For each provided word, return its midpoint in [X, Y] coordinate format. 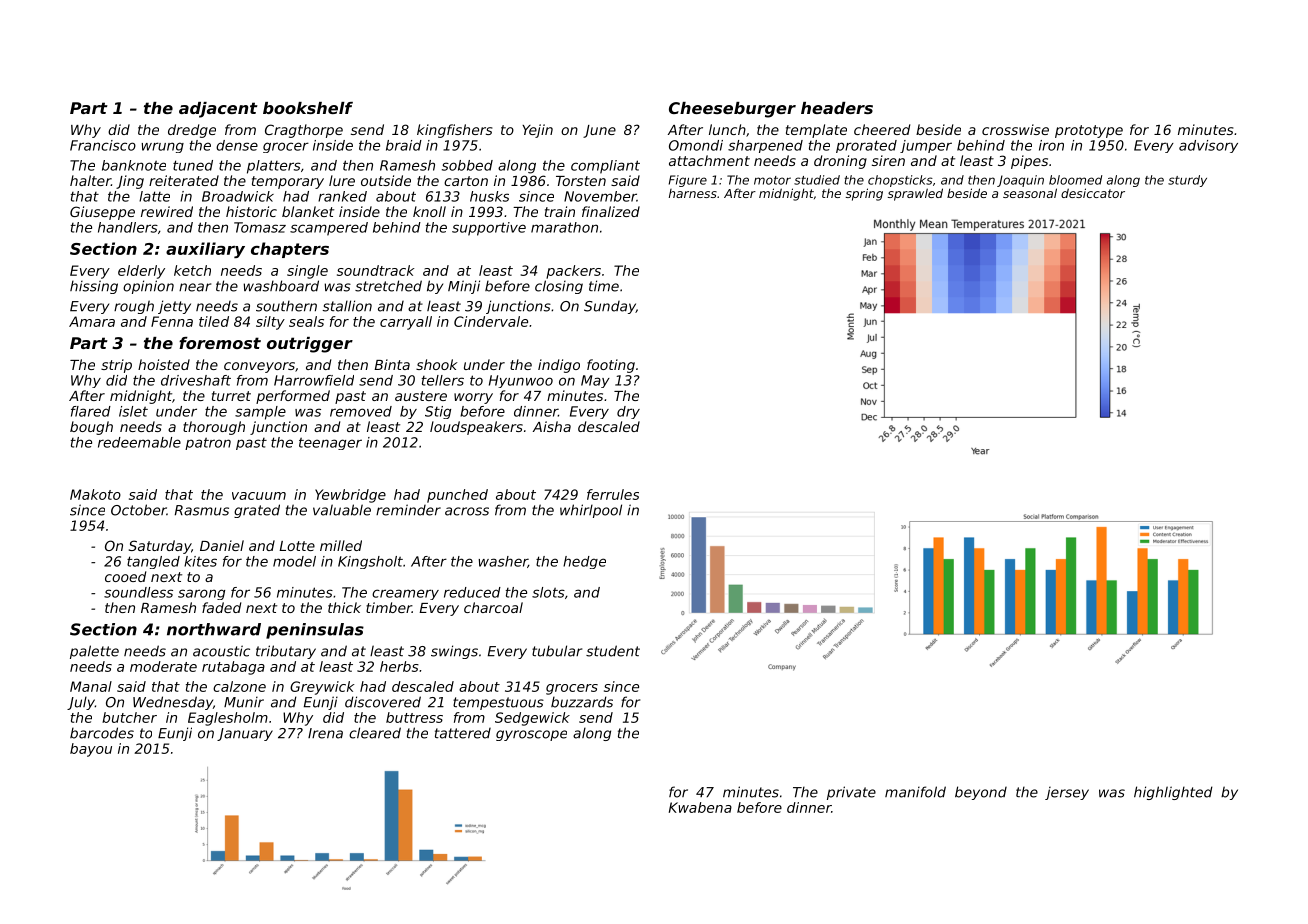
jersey [1067, 793]
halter [90, 180]
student [613, 651]
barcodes [102, 733]
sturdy [1187, 181]
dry [628, 412]
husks [489, 196]
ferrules [613, 494]
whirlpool [591, 511]
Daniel [222, 545]
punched [457, 496]
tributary [286, 652]
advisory [1208, 146]
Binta [392, 364]
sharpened [765, 146]
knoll [429, 211]
